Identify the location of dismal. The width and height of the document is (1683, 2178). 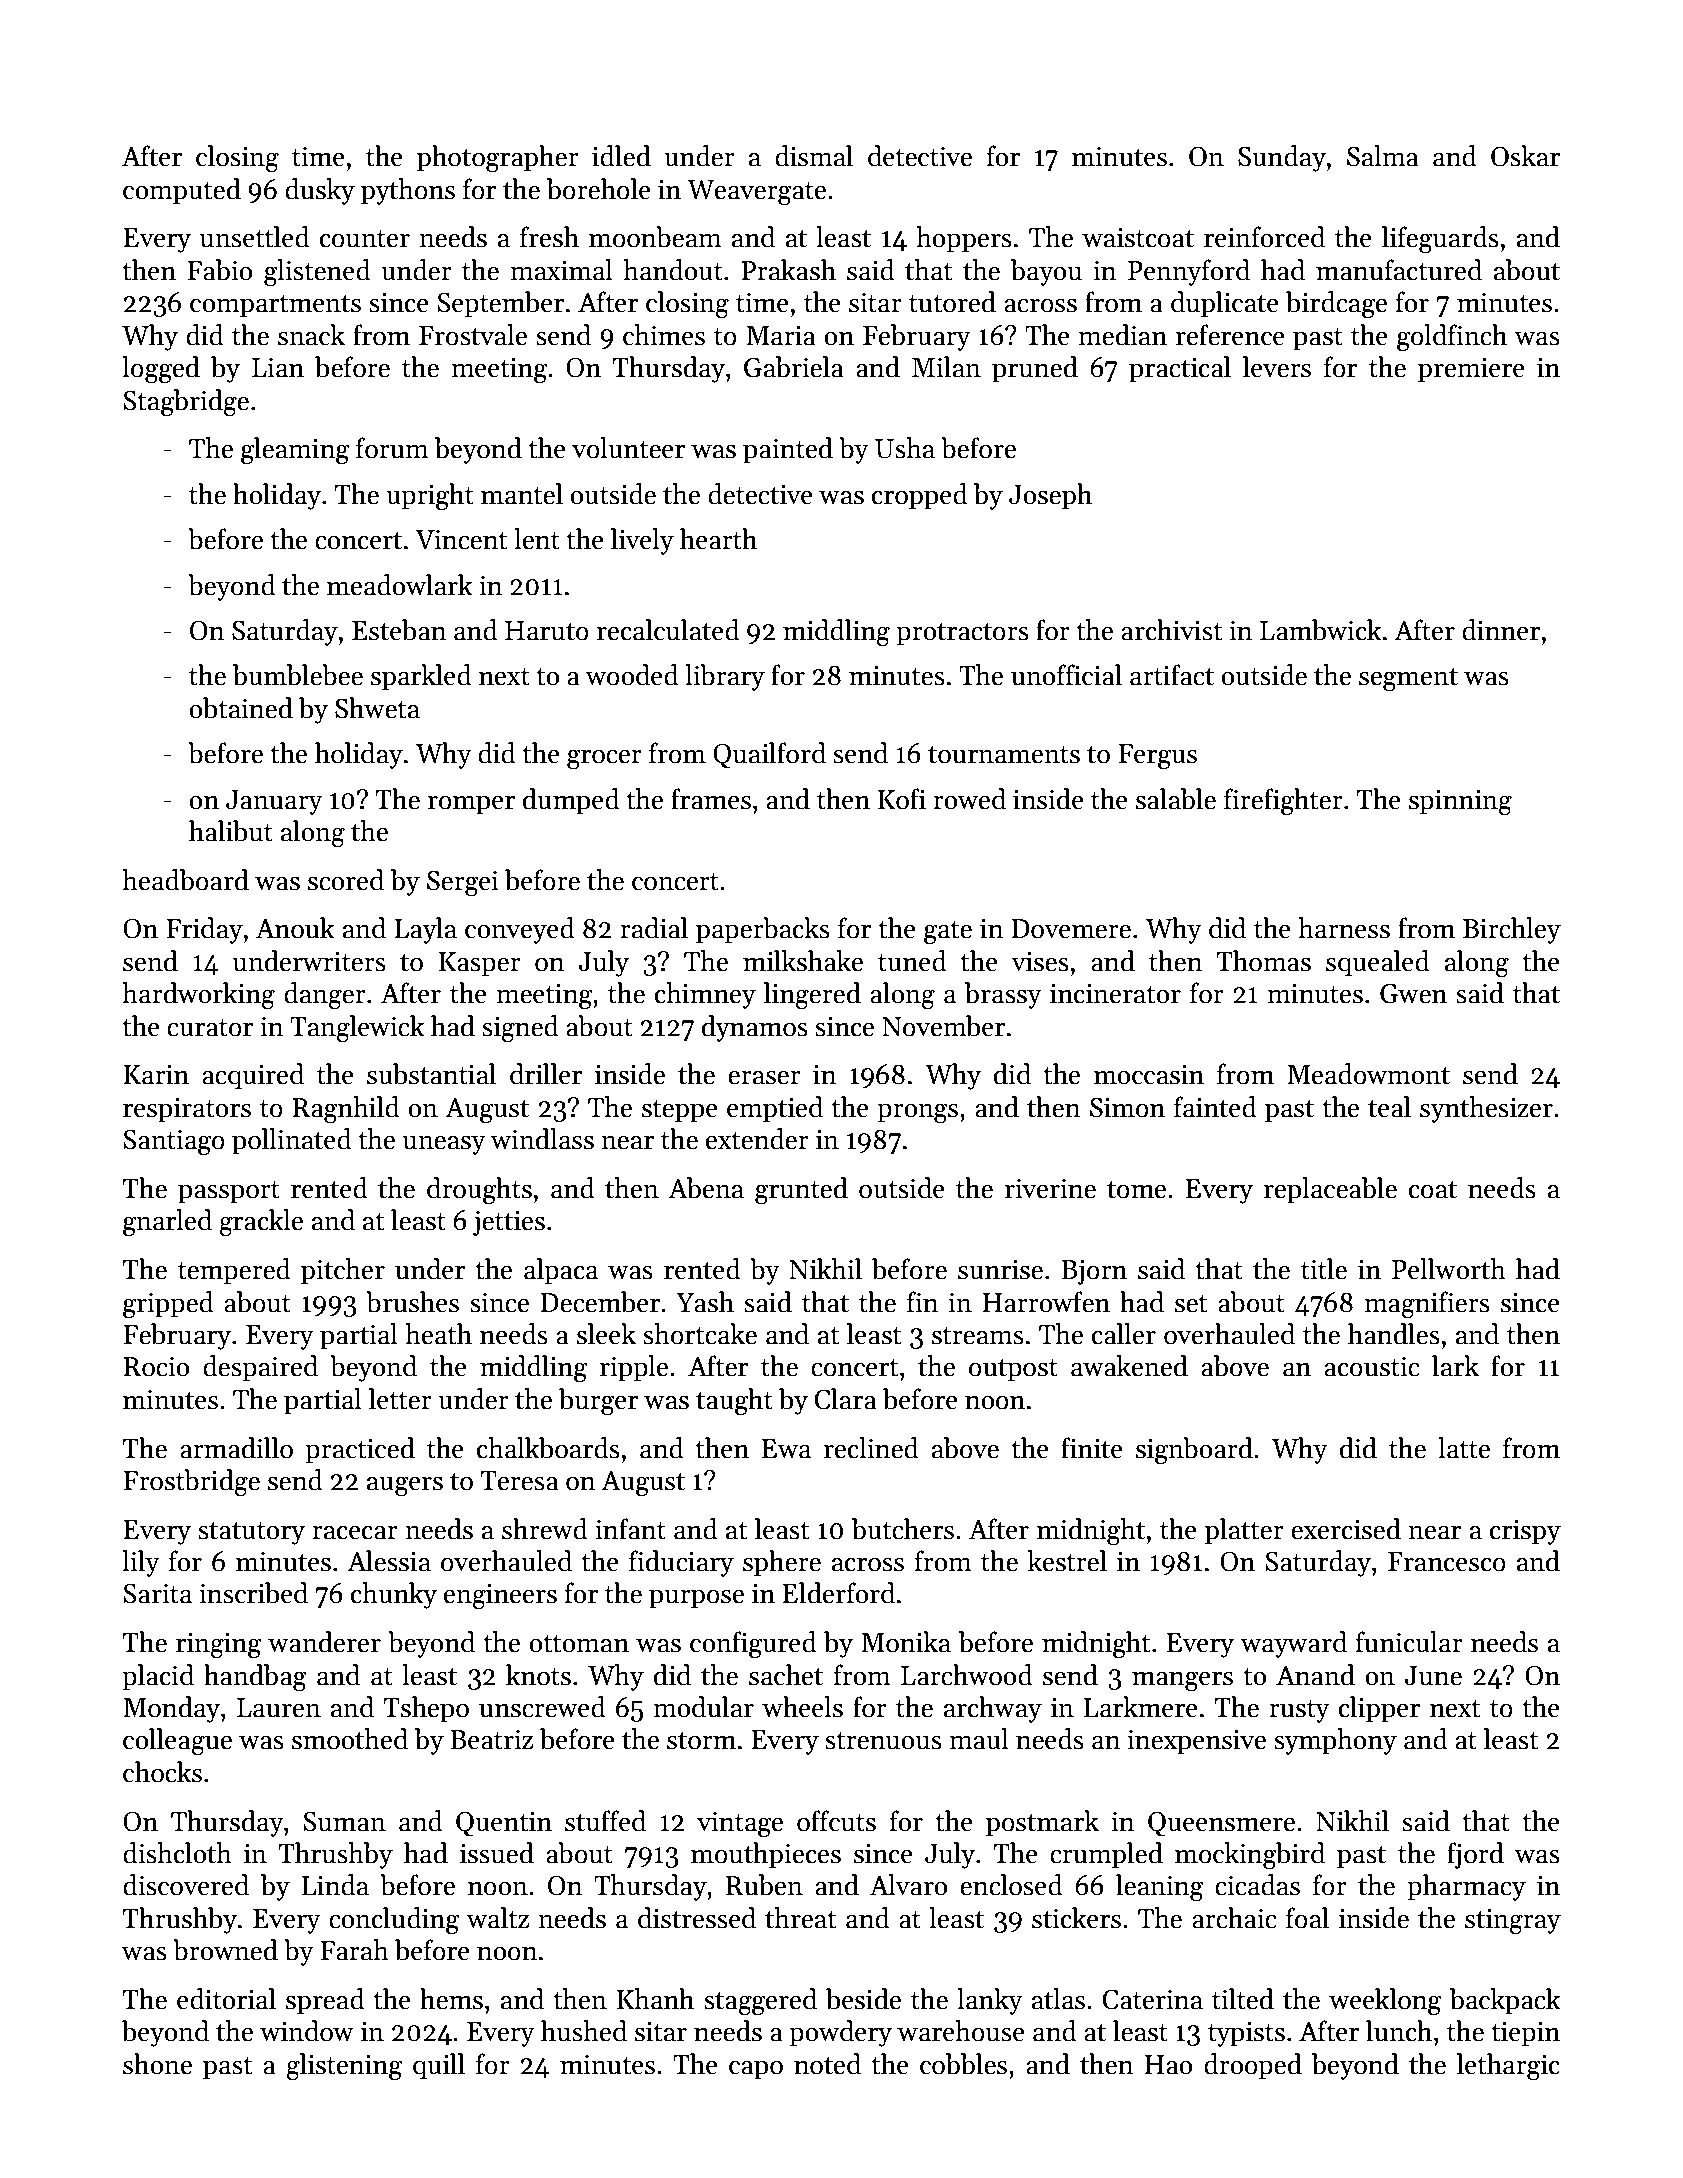
(814, 156).
